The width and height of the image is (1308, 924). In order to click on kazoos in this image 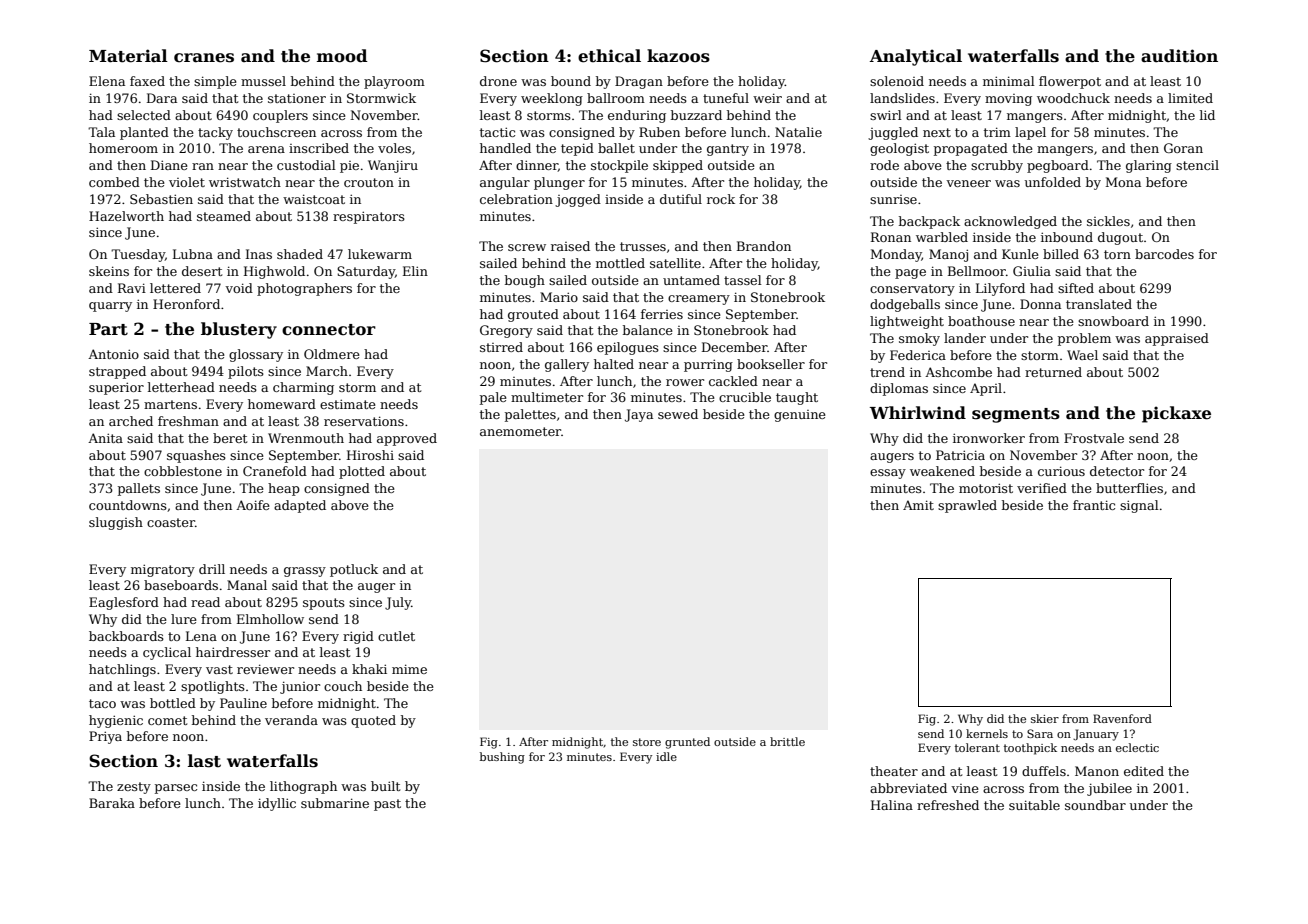, I will do `click(678, 56)`.
